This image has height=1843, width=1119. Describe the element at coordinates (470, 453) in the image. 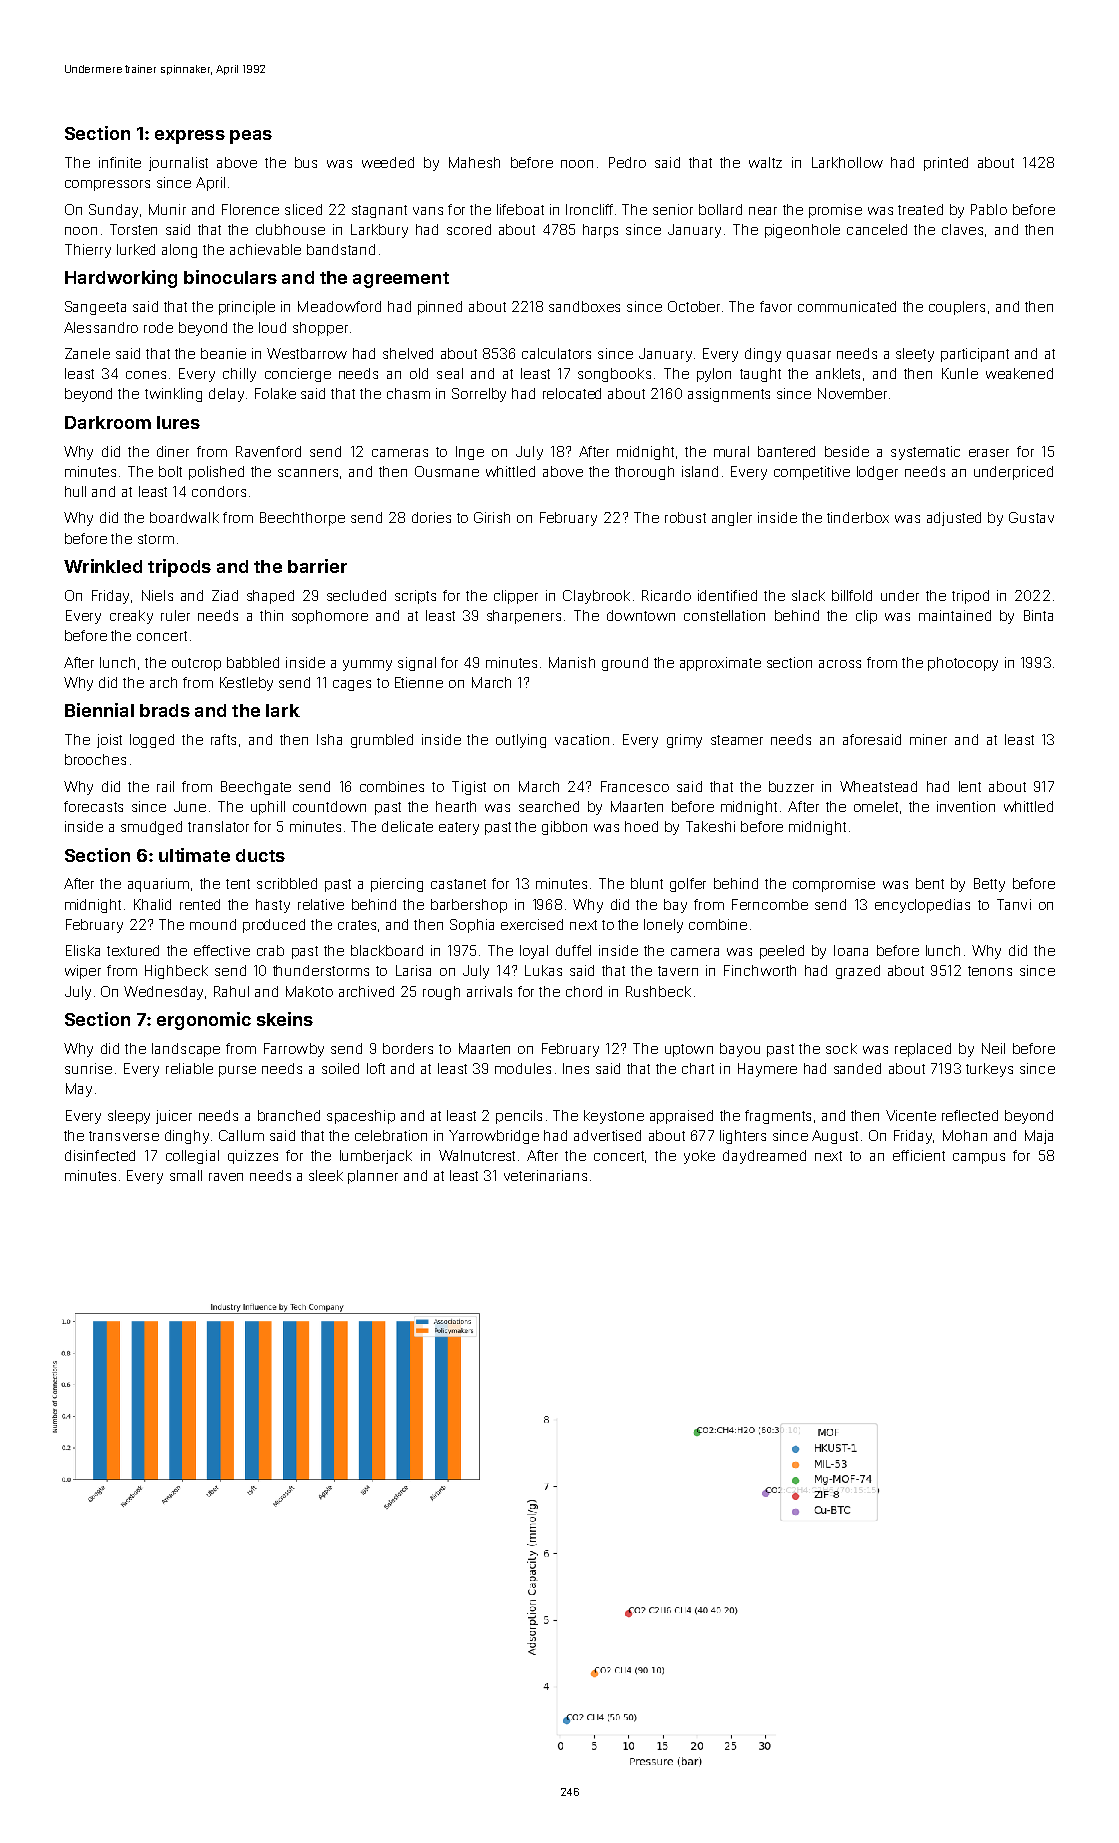

I see `Inge` at that location.
